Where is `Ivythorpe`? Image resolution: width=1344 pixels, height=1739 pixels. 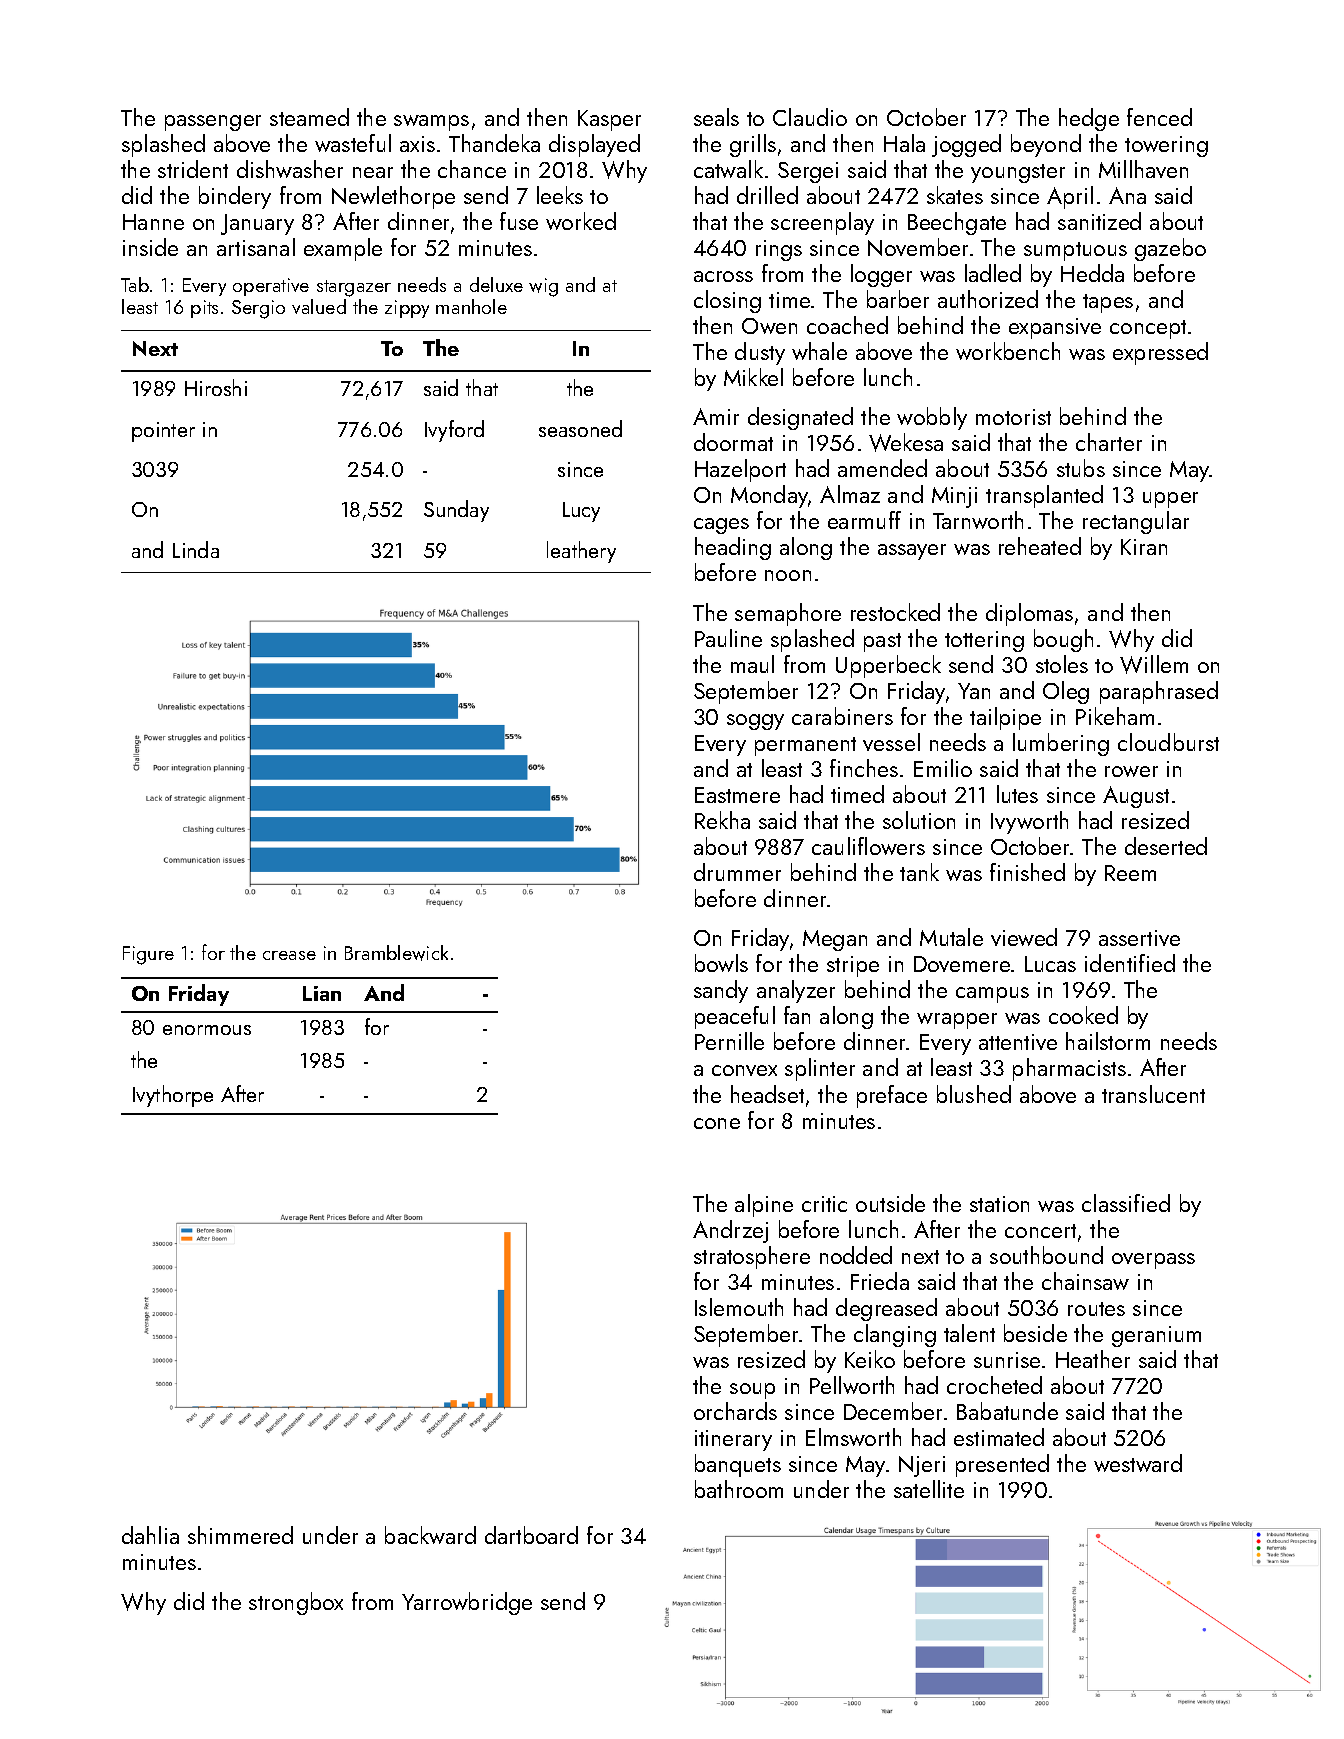 Ivythorpe is located at coordinates (173, 1096).
